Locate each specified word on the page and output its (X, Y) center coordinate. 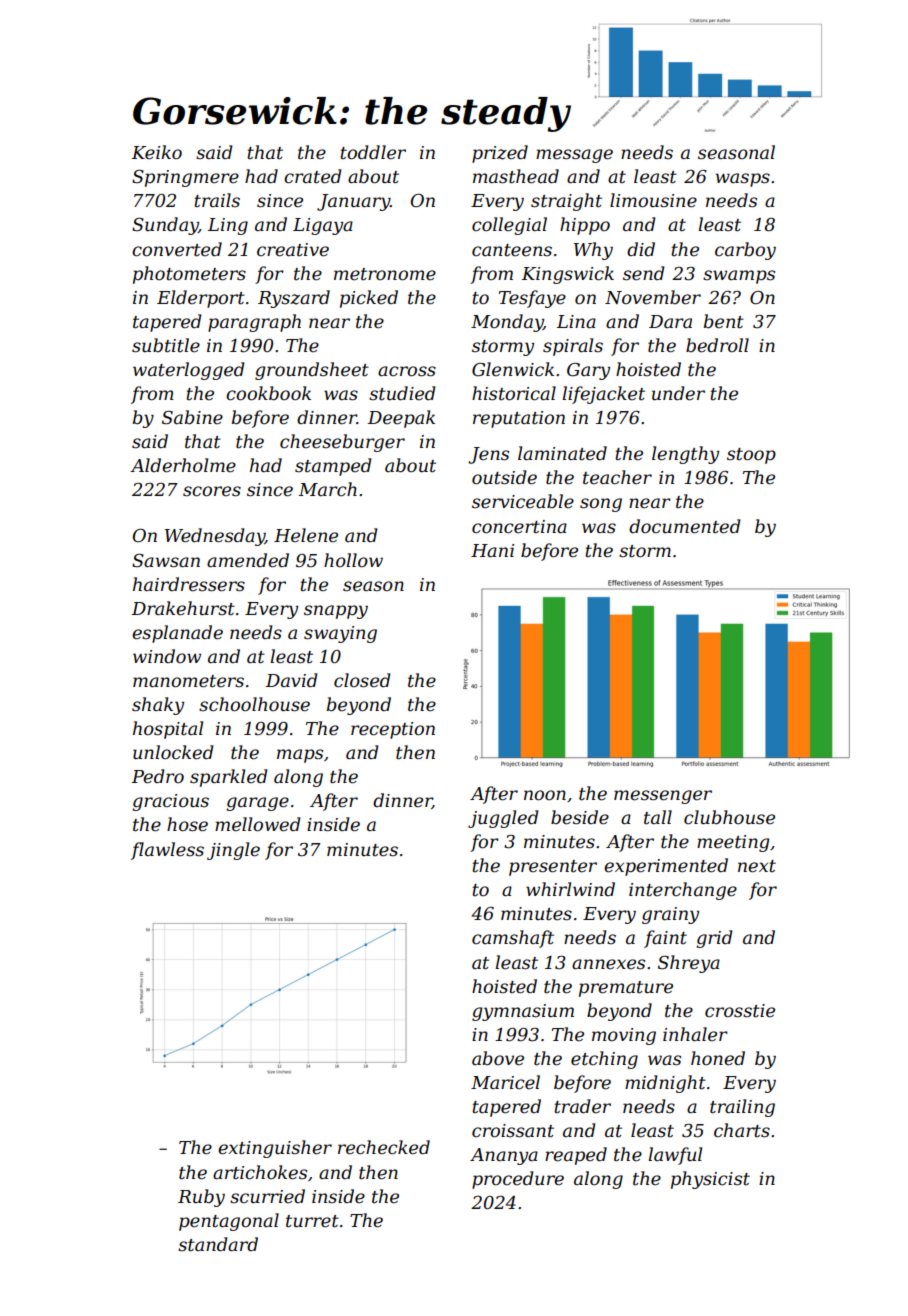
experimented (666, 867)
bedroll (717, 345)
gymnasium (523, 1012)
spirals (573, 347)
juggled (503, 819)
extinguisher (275, 1149)
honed (718, 1058)
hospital (168, 730)
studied (402, 393)
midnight (665, 1084)
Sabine (192, 417)
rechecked (384, 1147)
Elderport (201, 299)
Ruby (201, 1198)
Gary (588, 371)
